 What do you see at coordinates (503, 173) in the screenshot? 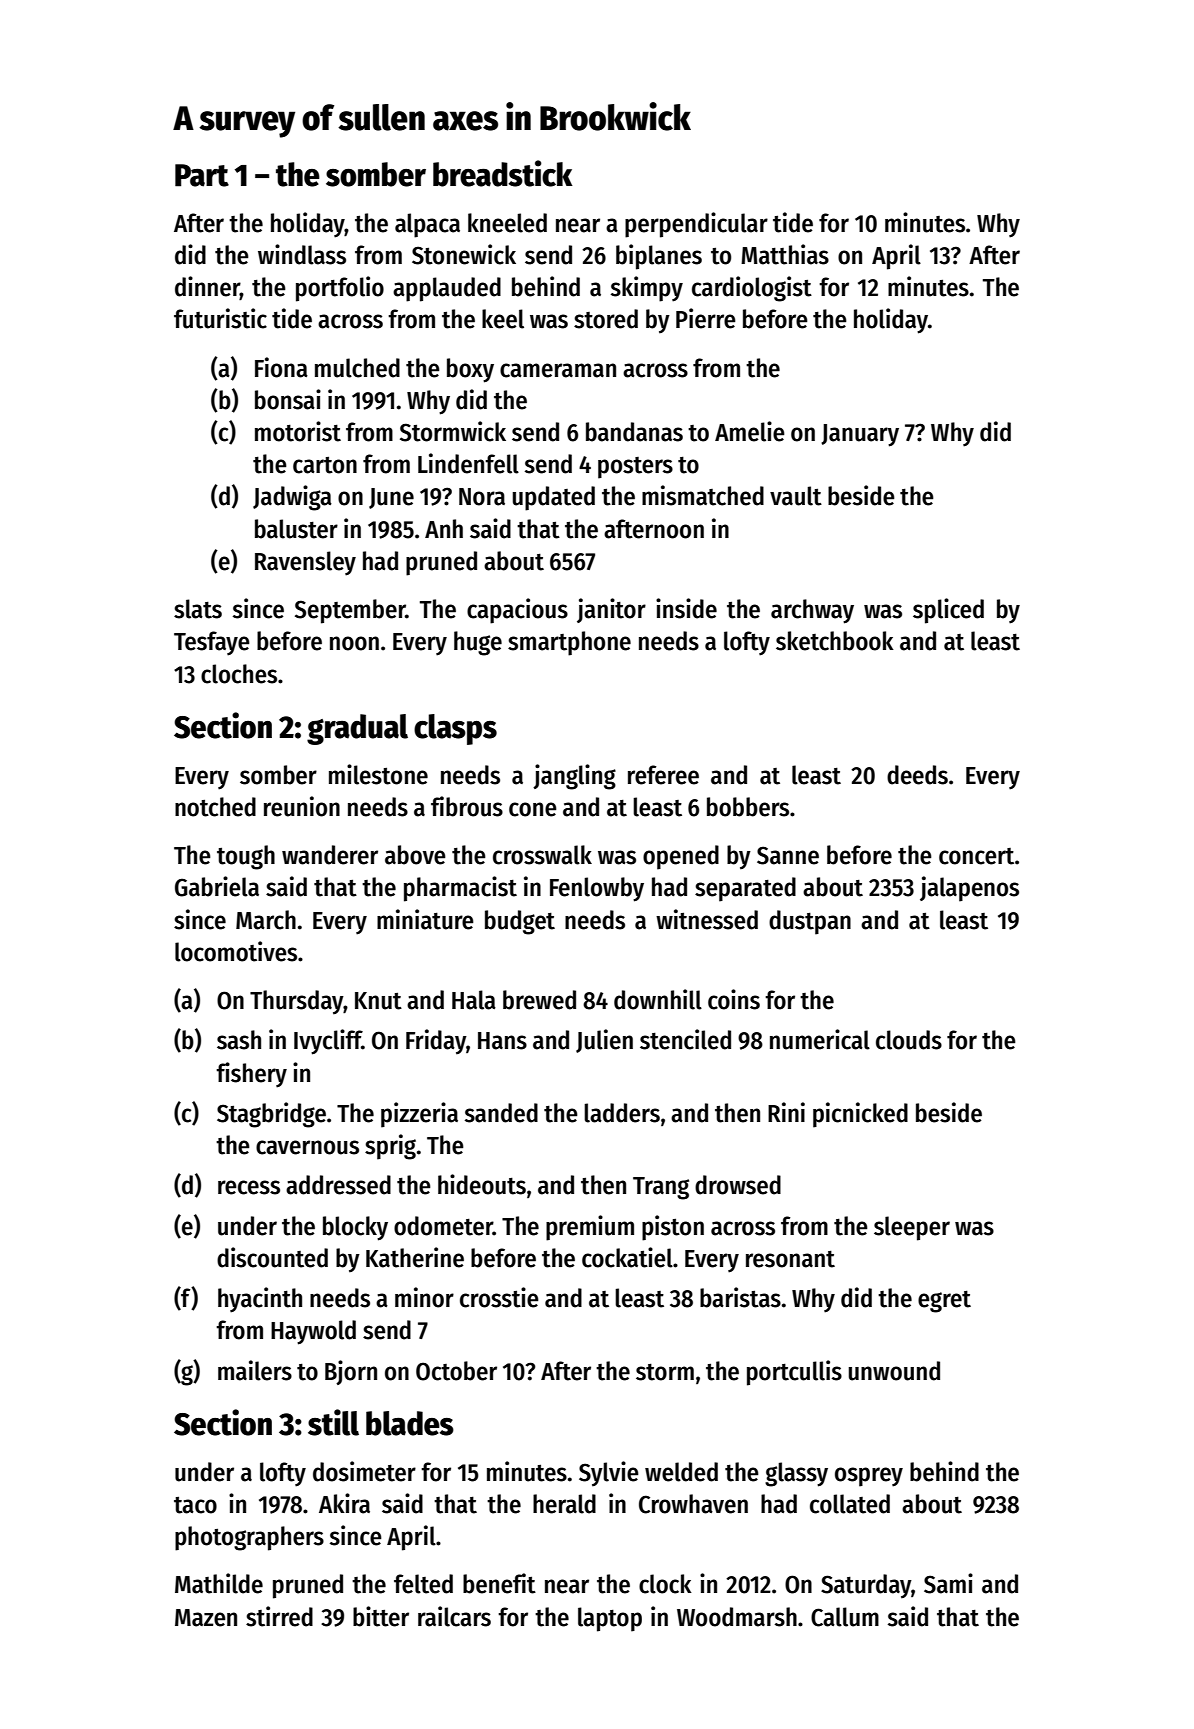
I see `breadstick` at bounding box center [503, 173].
